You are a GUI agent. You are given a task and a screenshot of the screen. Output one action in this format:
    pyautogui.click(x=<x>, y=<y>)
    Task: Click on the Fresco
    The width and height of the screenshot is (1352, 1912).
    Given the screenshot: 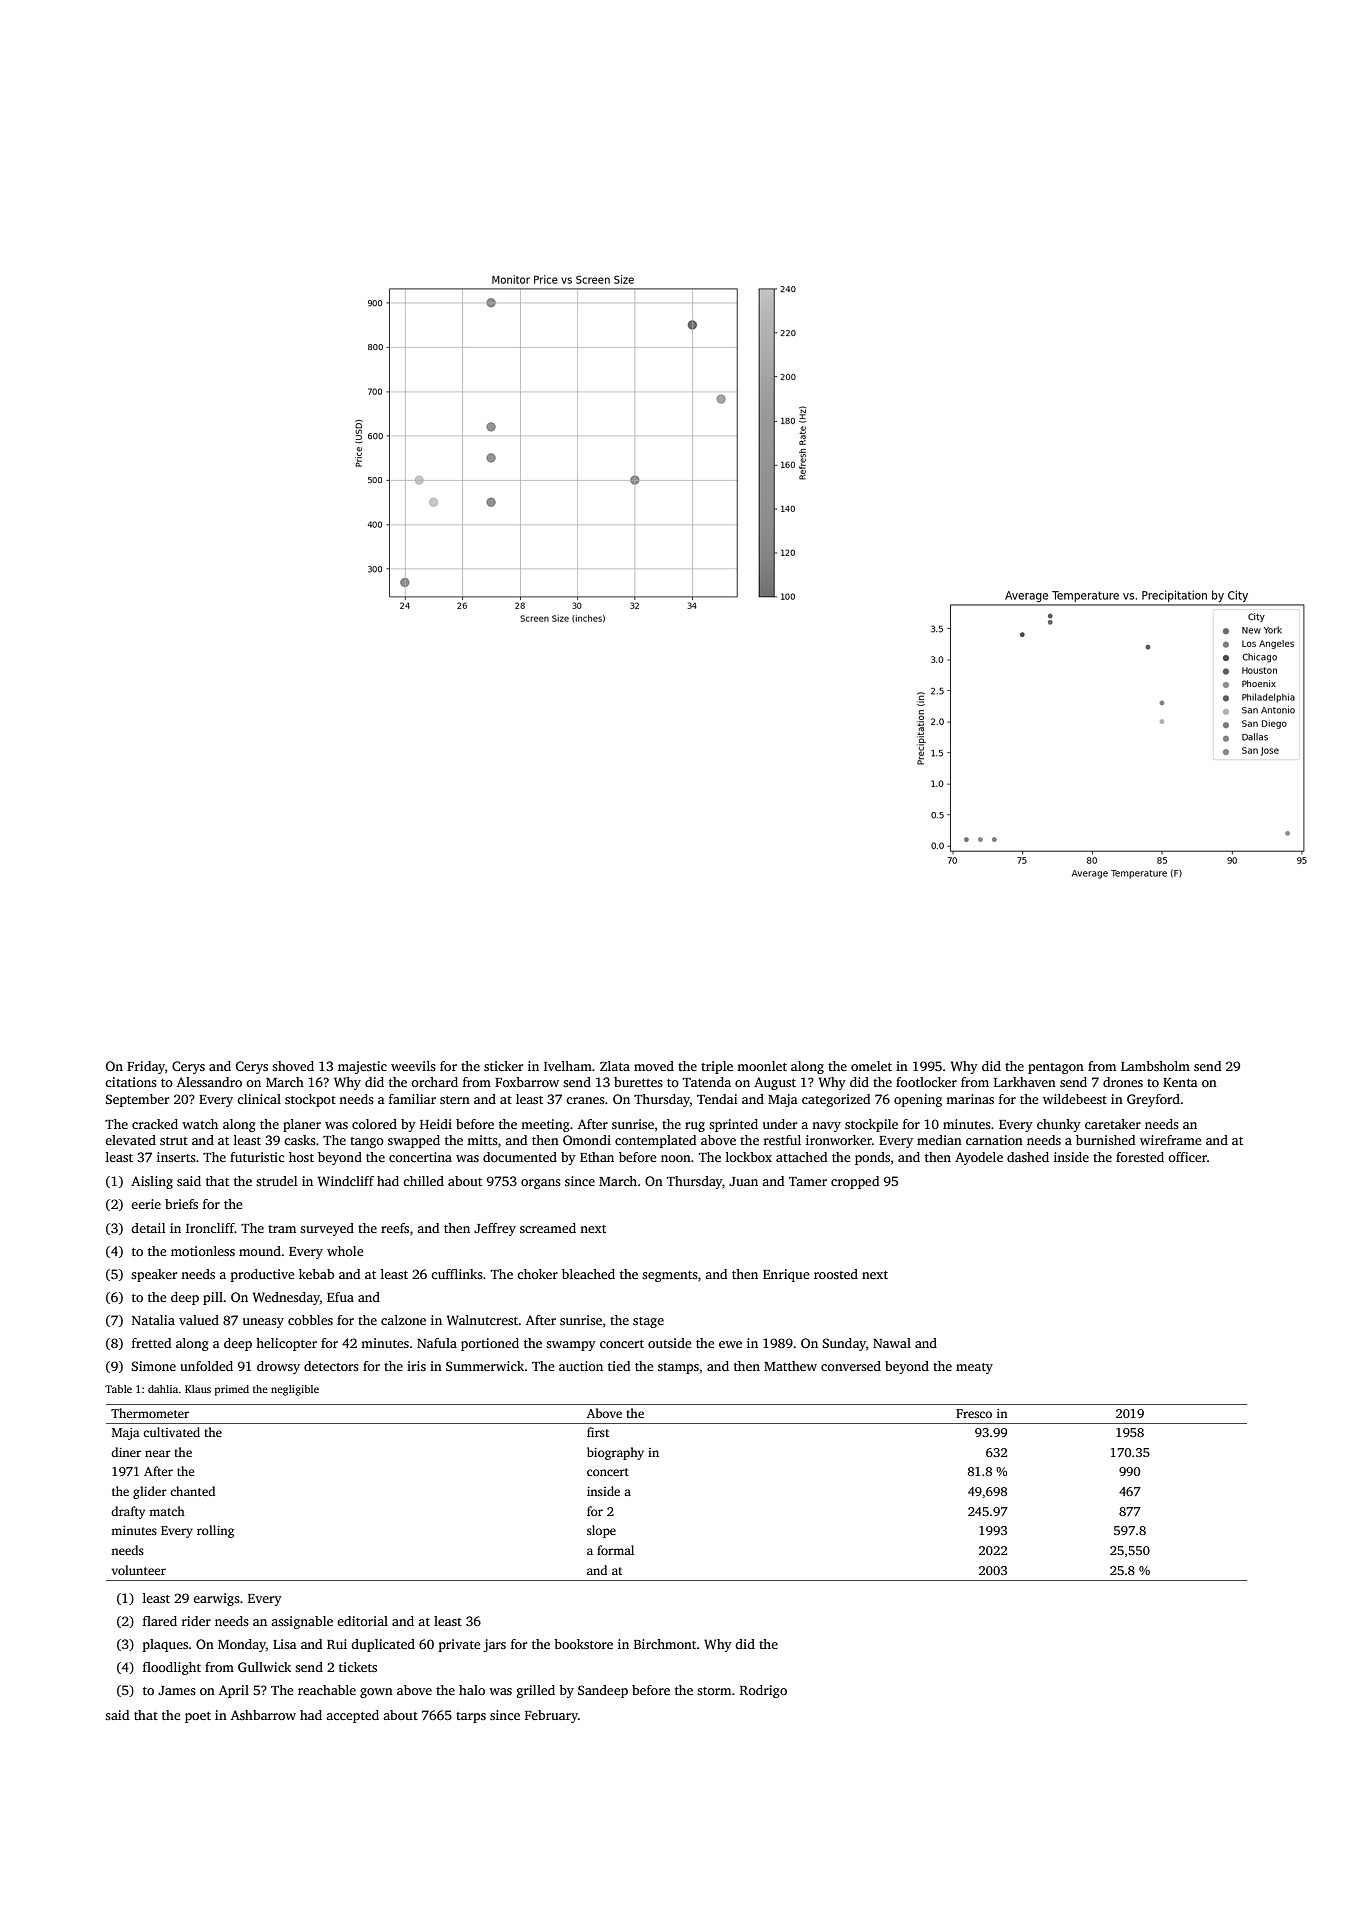 What is the action you would take?
    pyautogui.click(x=974, y=1413)
